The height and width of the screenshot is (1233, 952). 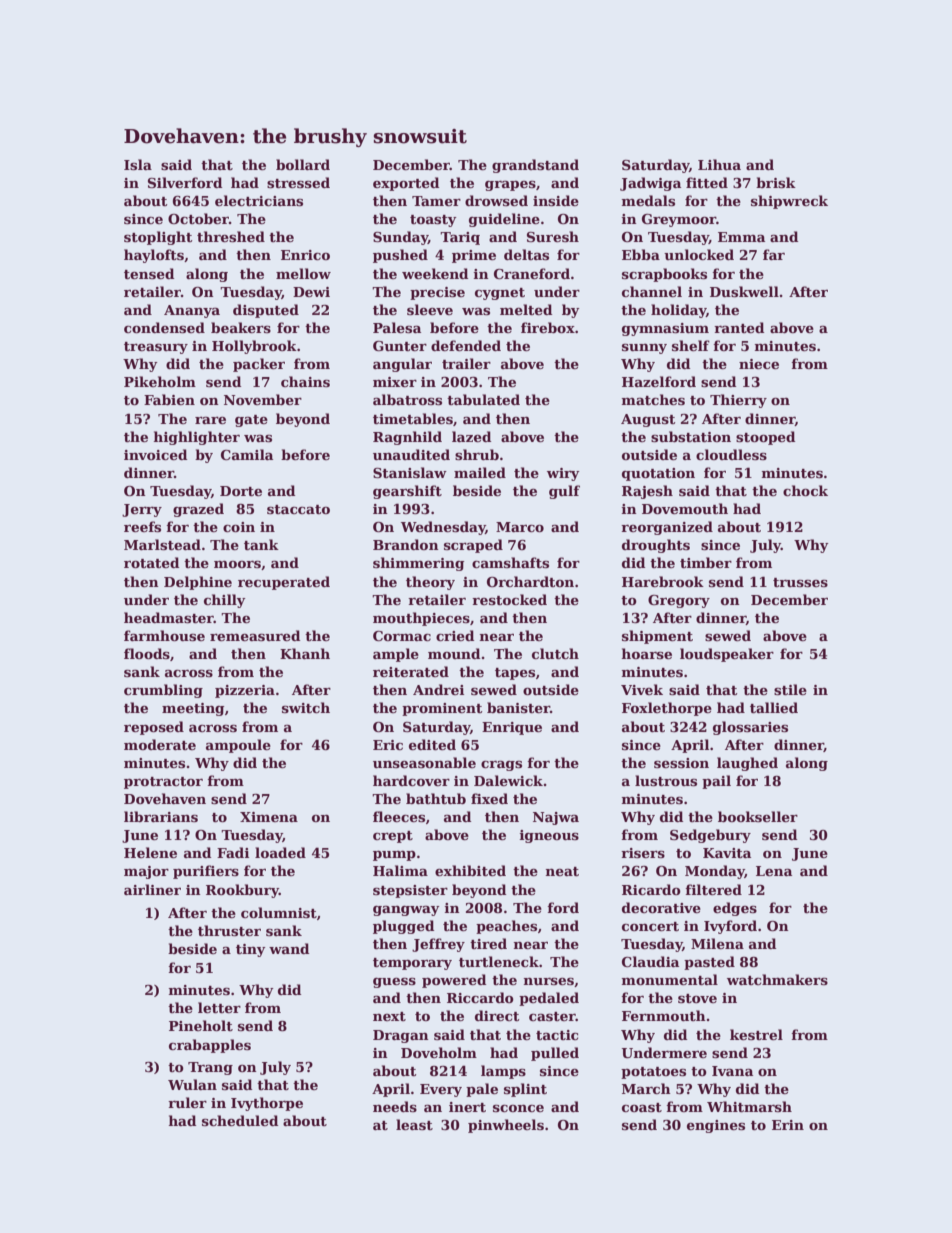 I want to click on Foxlethorpe, so click(x=667, y=709).
